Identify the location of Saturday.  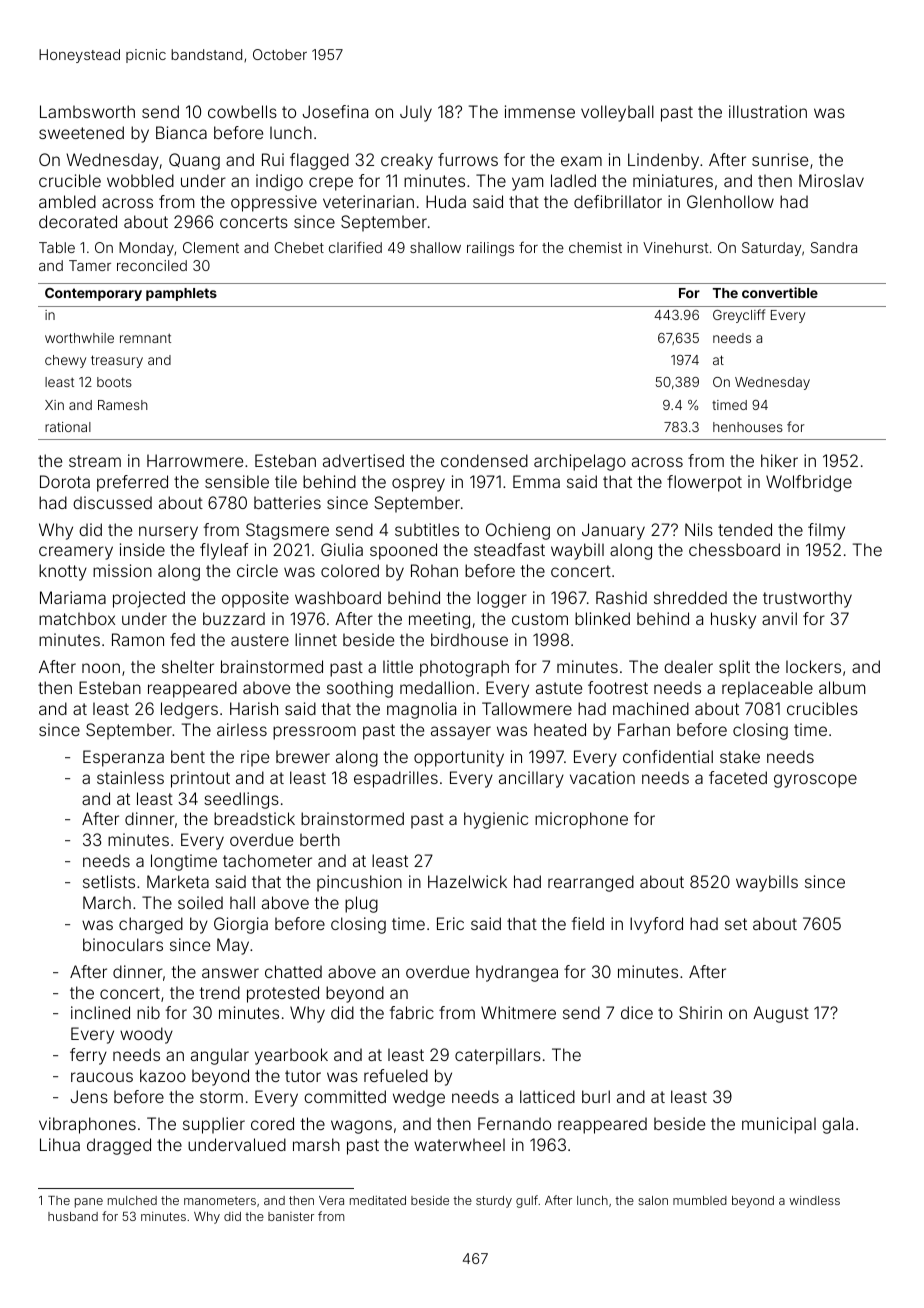
(772, 249).
